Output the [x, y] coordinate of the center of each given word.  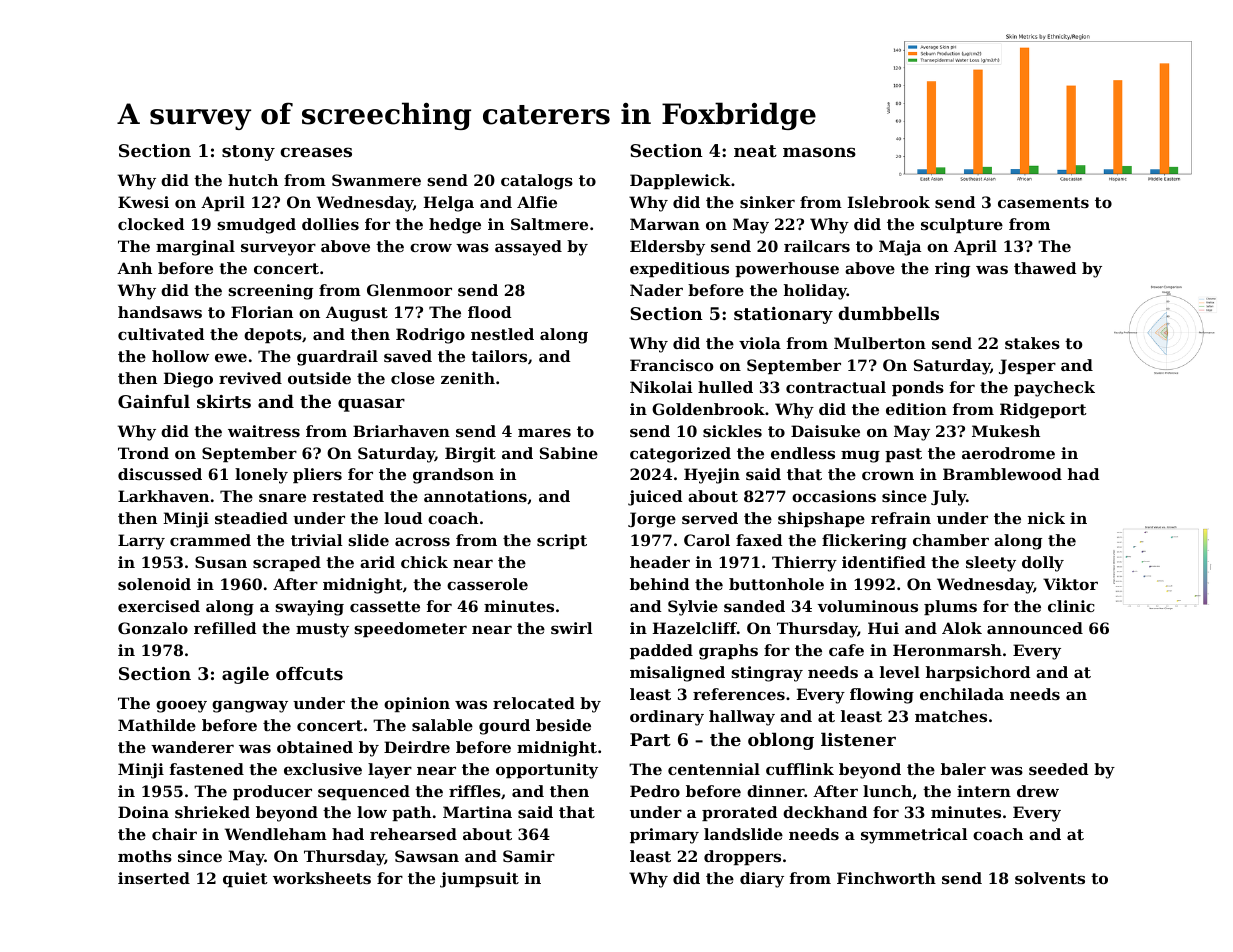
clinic [1071, 606]
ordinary [667, 718]
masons [819, 152]
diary [762, 880]
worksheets [322, 878]
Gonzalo [153, 628]
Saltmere [549, 224]
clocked [151, 224]
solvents [1050, 878]
